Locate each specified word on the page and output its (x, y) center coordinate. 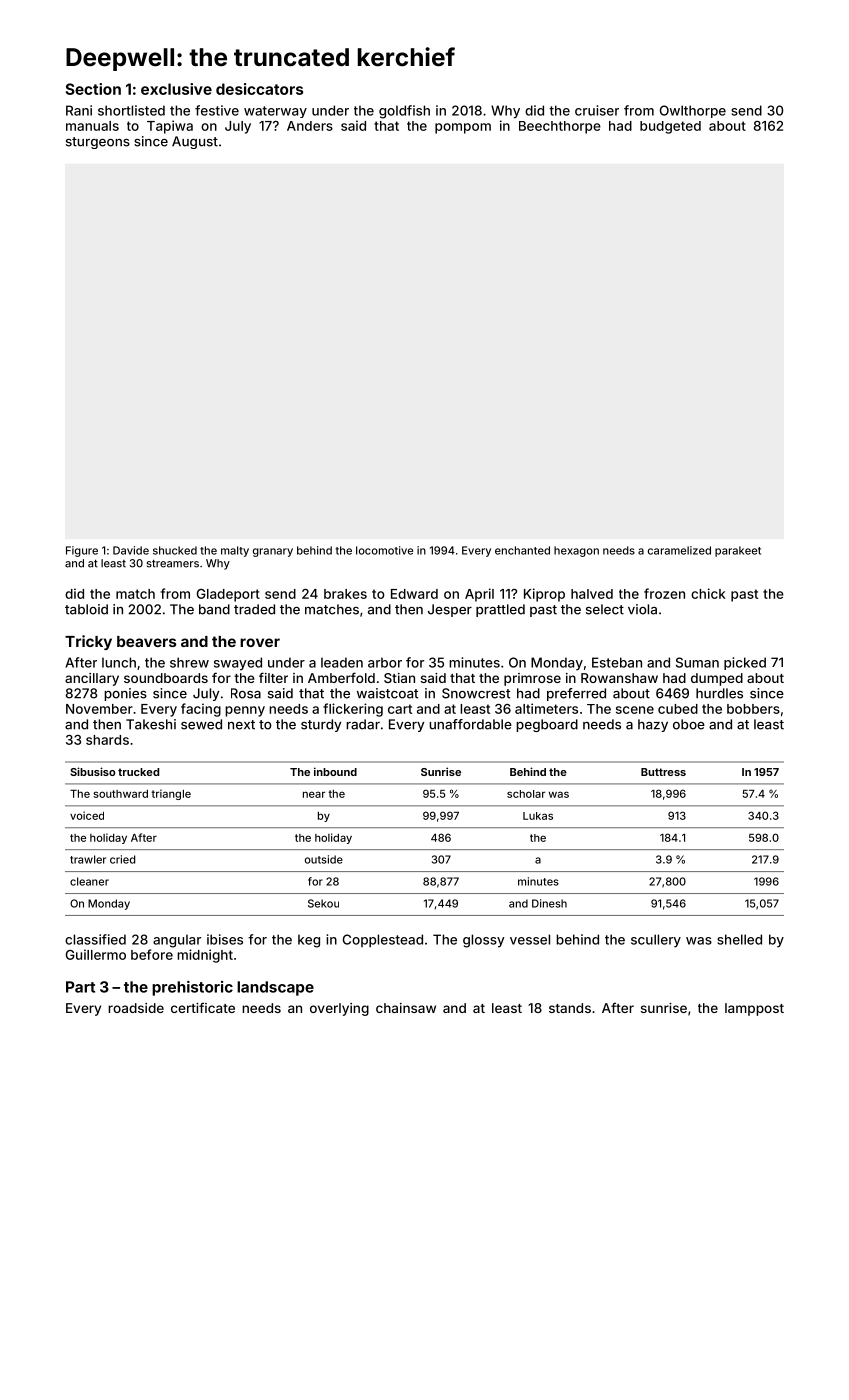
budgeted (670, 127)
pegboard (547, 725)
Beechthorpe (560, 127)
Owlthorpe (693, 111)
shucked (175, 550)
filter (273, 677)
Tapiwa (170, 127)
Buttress (663, 772)
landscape (275, 988)
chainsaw (406, 1008)
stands (570, 1008)
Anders (310, 126)
